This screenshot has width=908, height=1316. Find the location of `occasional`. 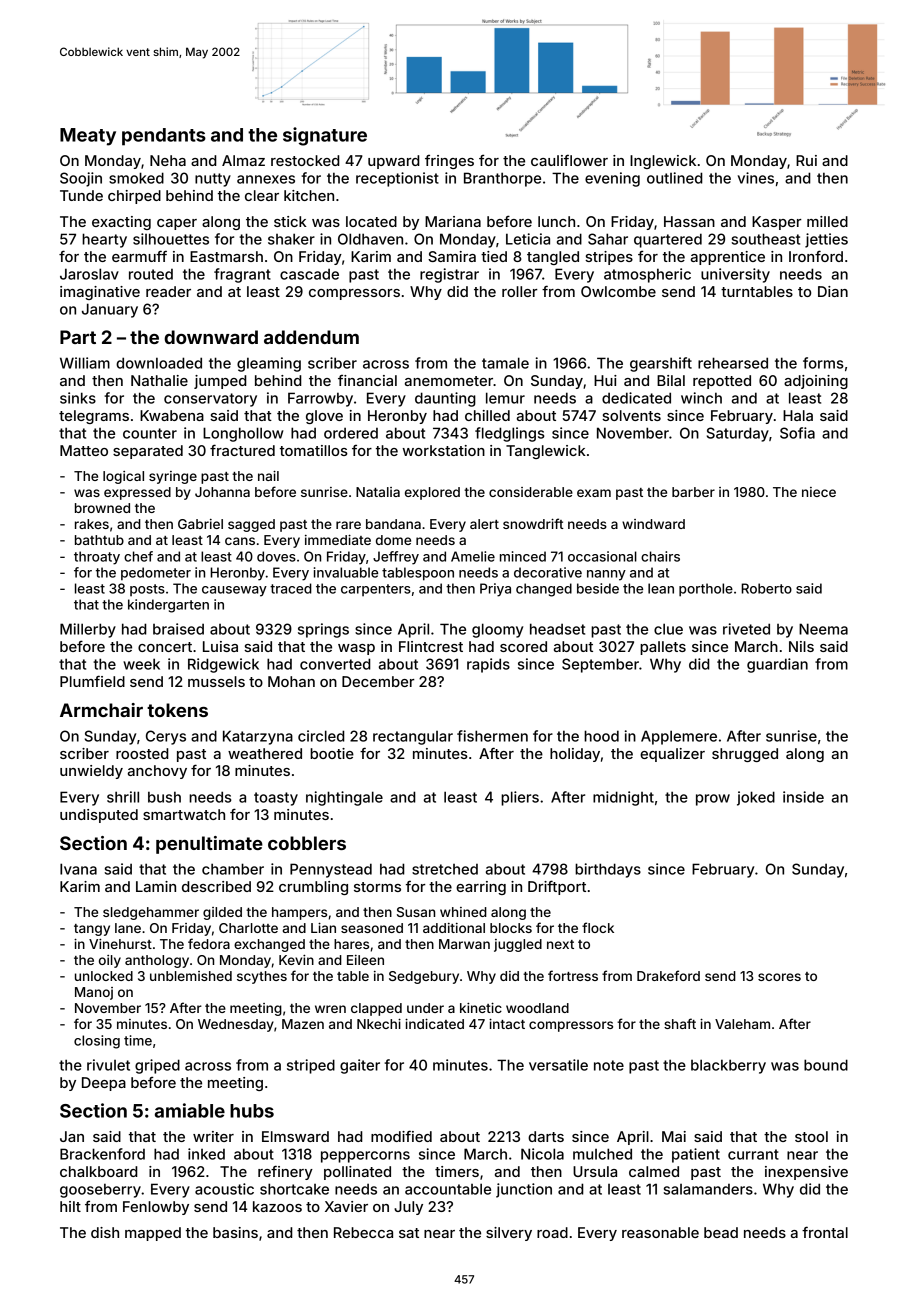

occasional is located at coordinates (602, 556).
